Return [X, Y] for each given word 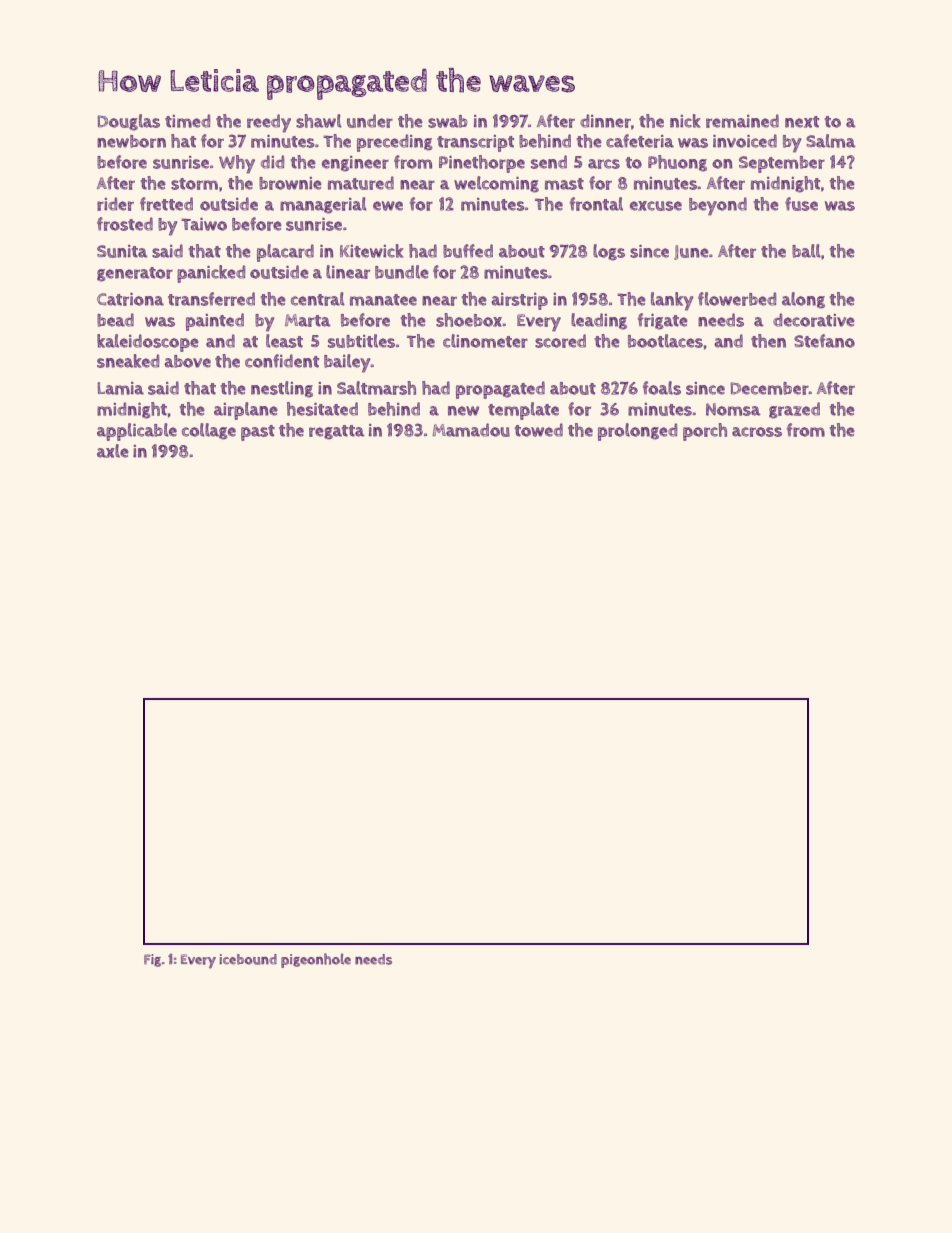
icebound [248, 959]
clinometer [485, 341]
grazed [794, 410]
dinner [605, 121]
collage [209, 431]
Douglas [129, 122]
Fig [152, 960]
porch [705, 432]
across [757, 432]
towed [539, 430]
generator [135, 274]
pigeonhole [316, 960]
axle [113, 451]
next [802, 122]
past [258, 433]
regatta [337, 432]
